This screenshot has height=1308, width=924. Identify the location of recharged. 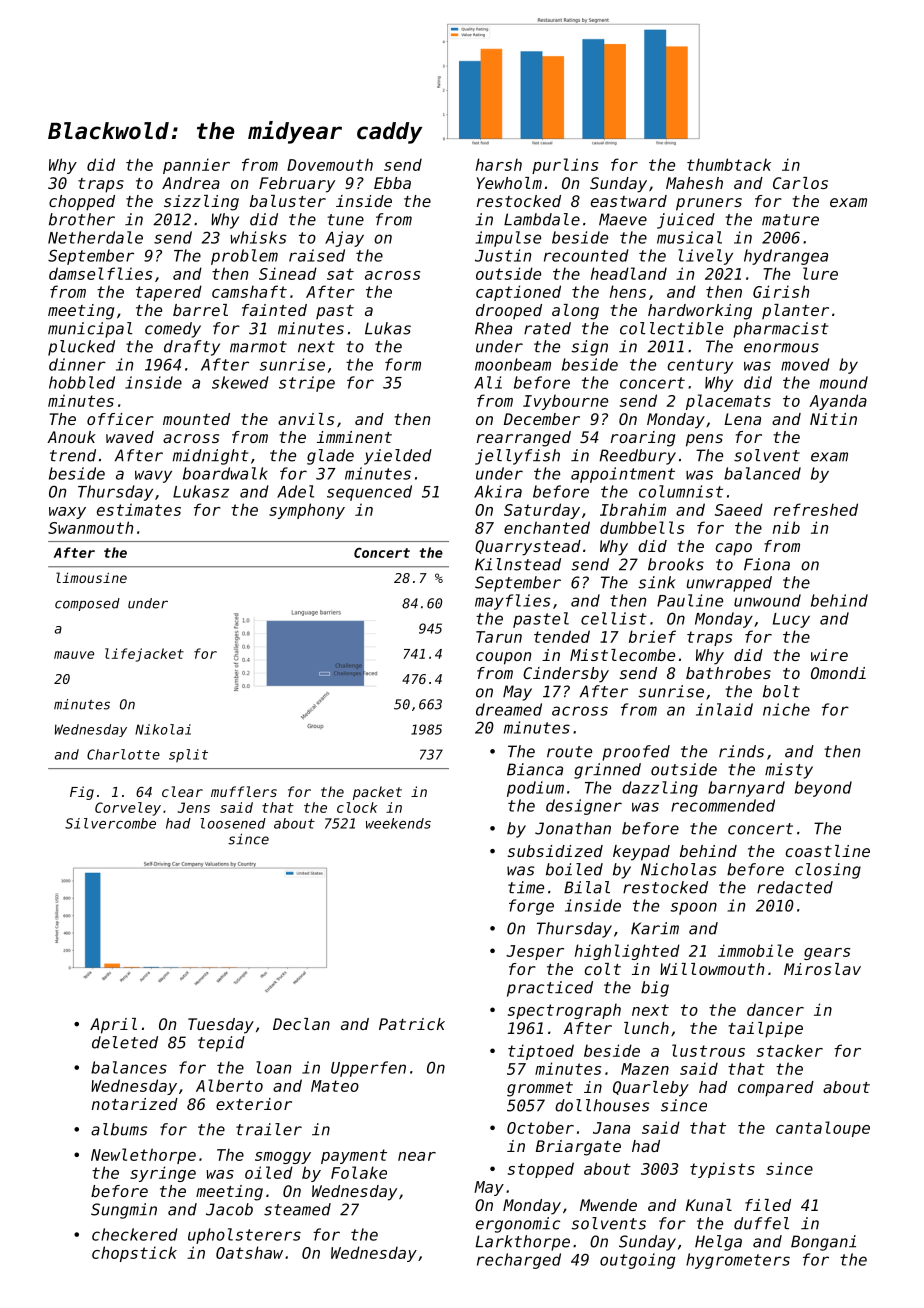
(519, 1261).
